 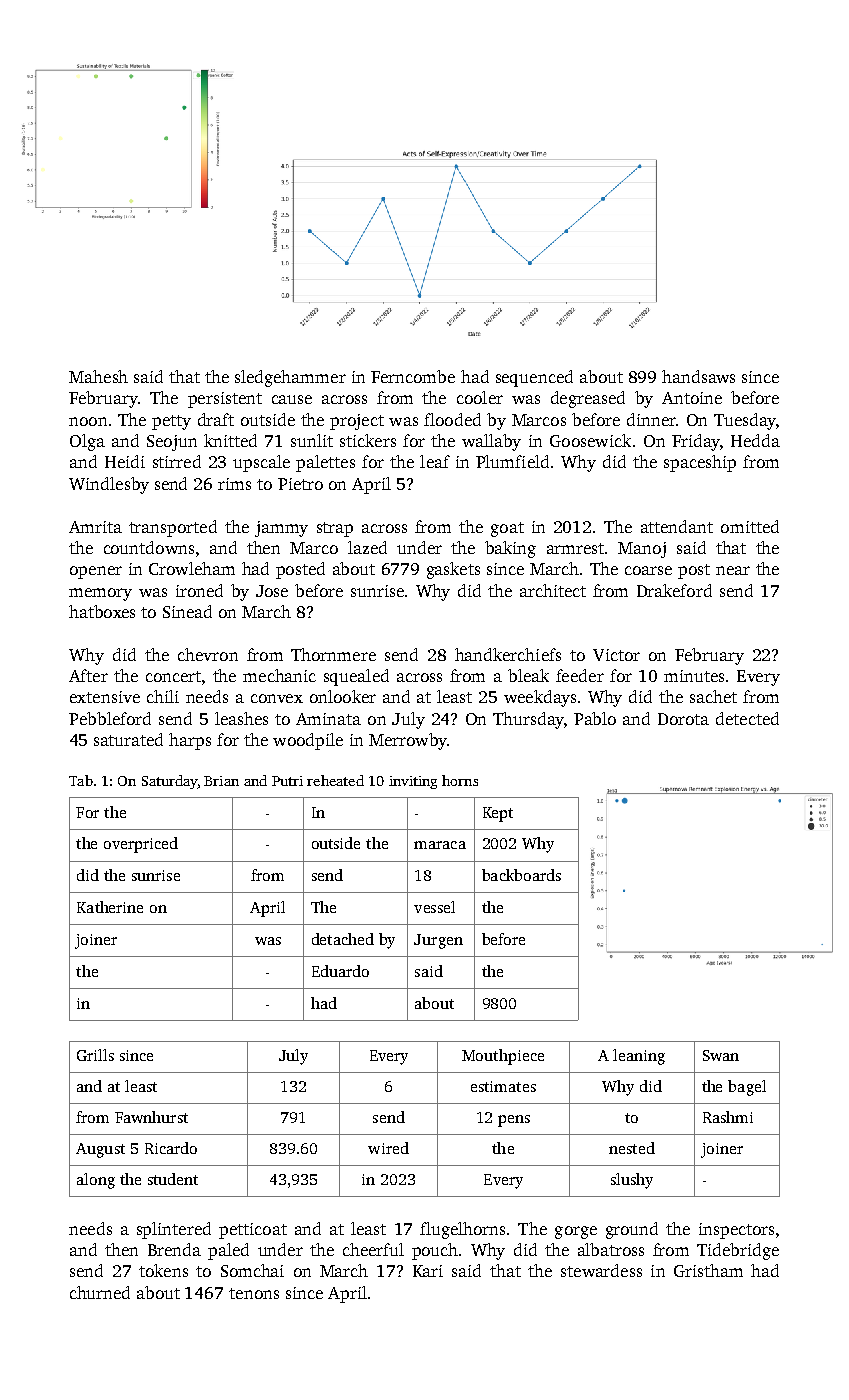 I want to click on Fawnhurst, so click(x=151, y=1117).
